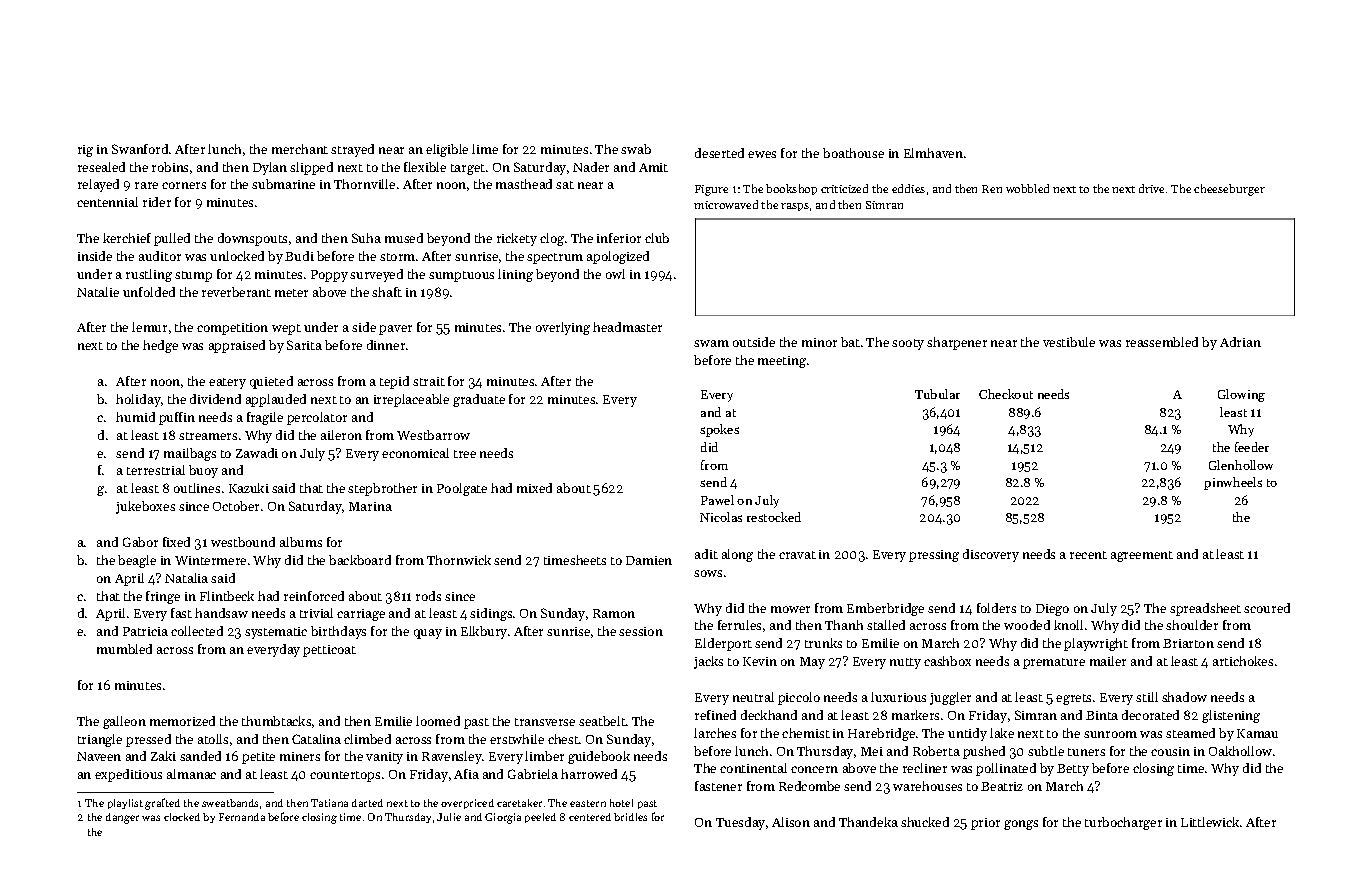 The width and height of the page is (1372, 887). What do you see at coordinates (236, 292) in the page?
I see `reverberant` at bounding box center [236, 292].
